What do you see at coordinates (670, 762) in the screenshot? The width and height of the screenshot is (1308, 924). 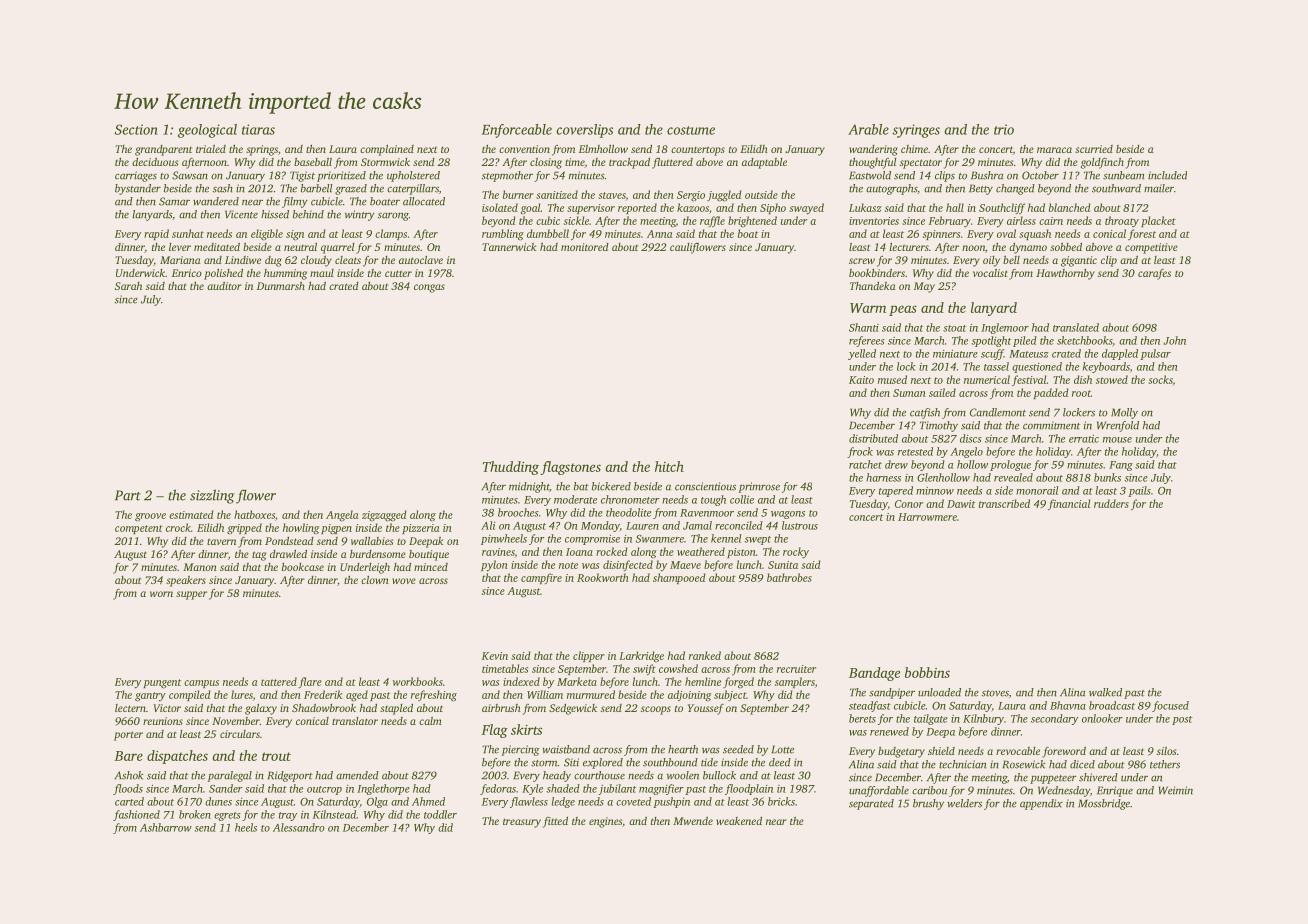 I see `southbound` at bounding box center [670, 762].
